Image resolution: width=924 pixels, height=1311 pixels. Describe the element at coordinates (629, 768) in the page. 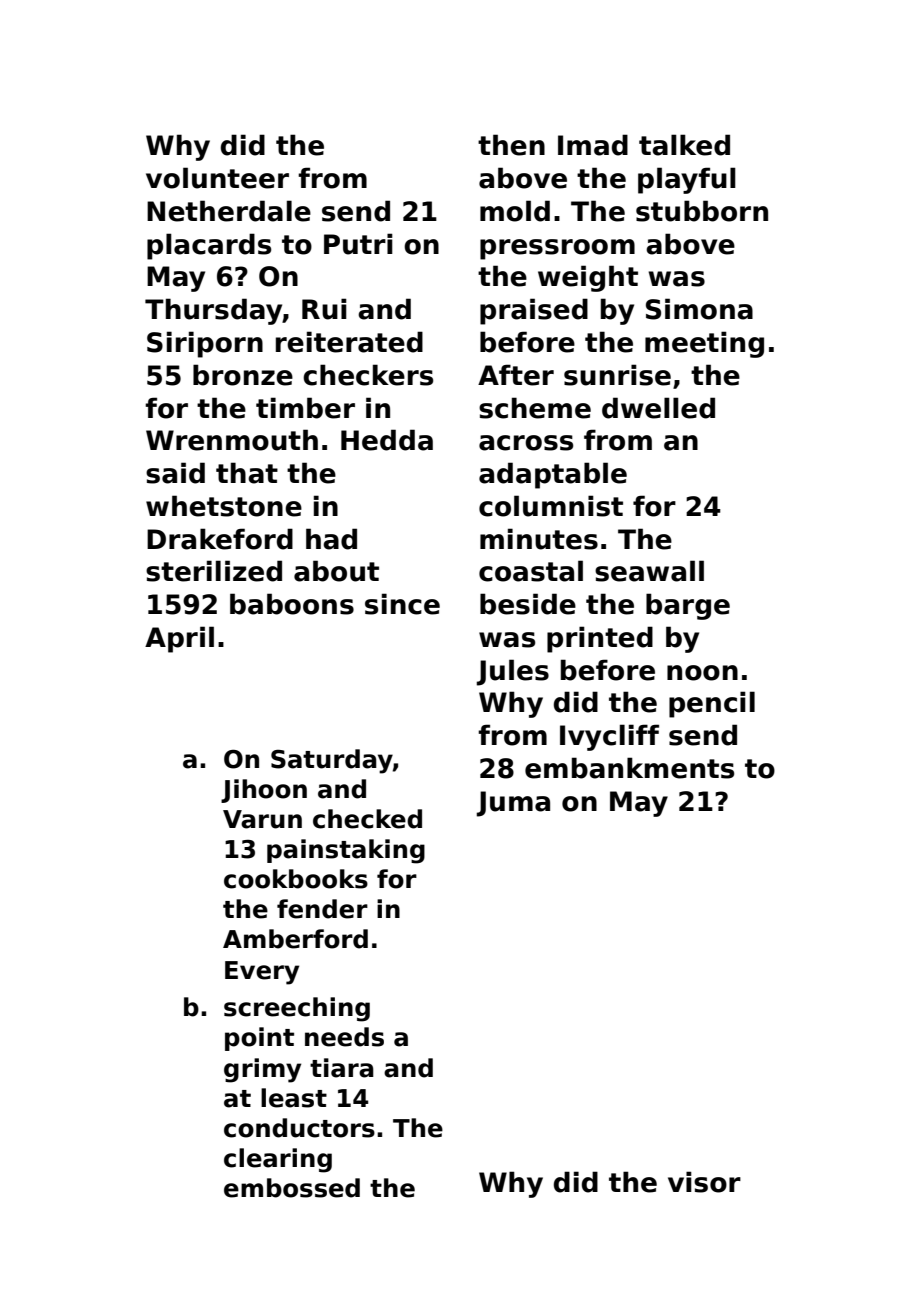

I see `embankments` at that location.
